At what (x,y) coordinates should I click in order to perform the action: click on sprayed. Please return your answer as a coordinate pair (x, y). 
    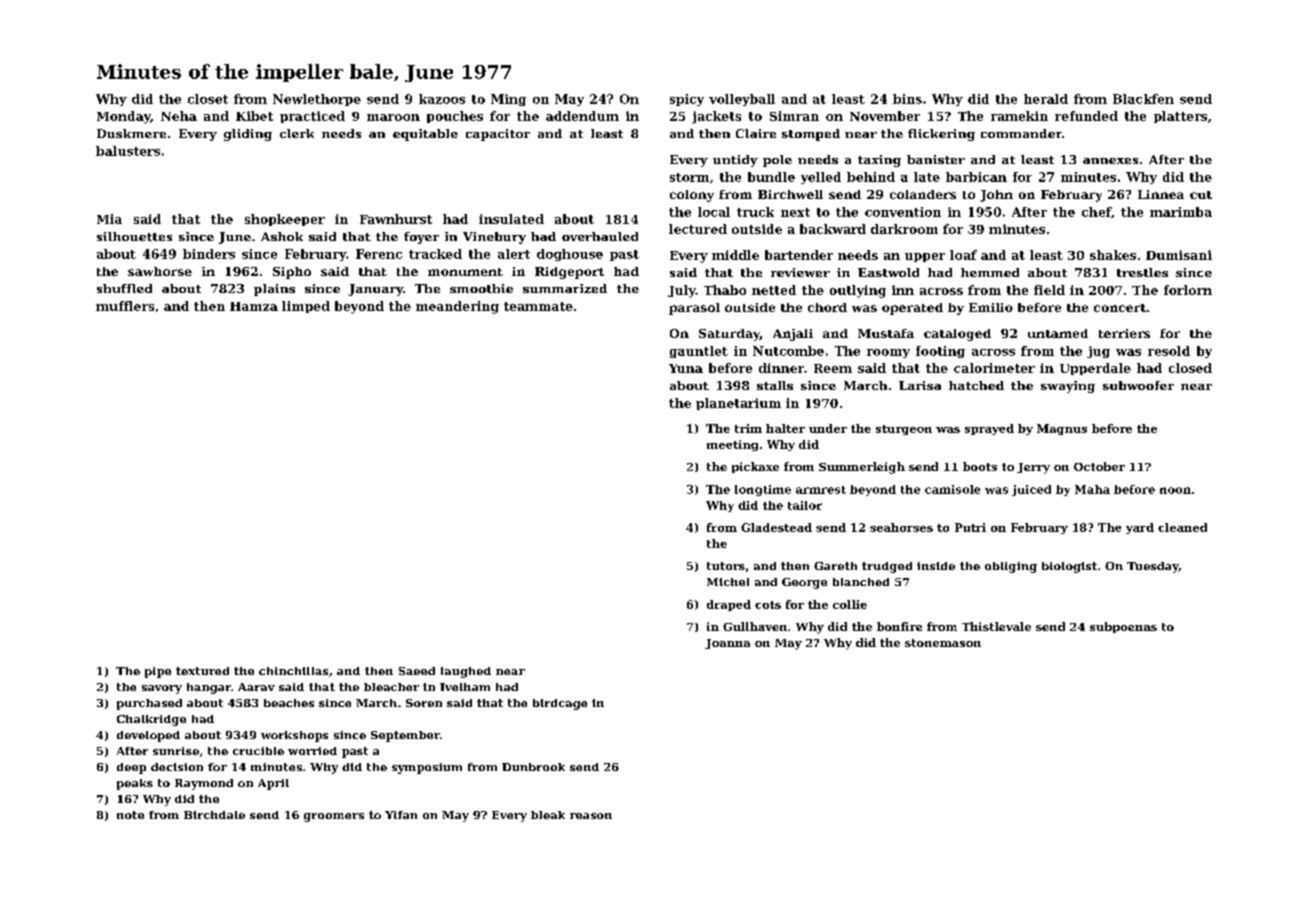
    Looking at the image, I should click on (989, 429).
